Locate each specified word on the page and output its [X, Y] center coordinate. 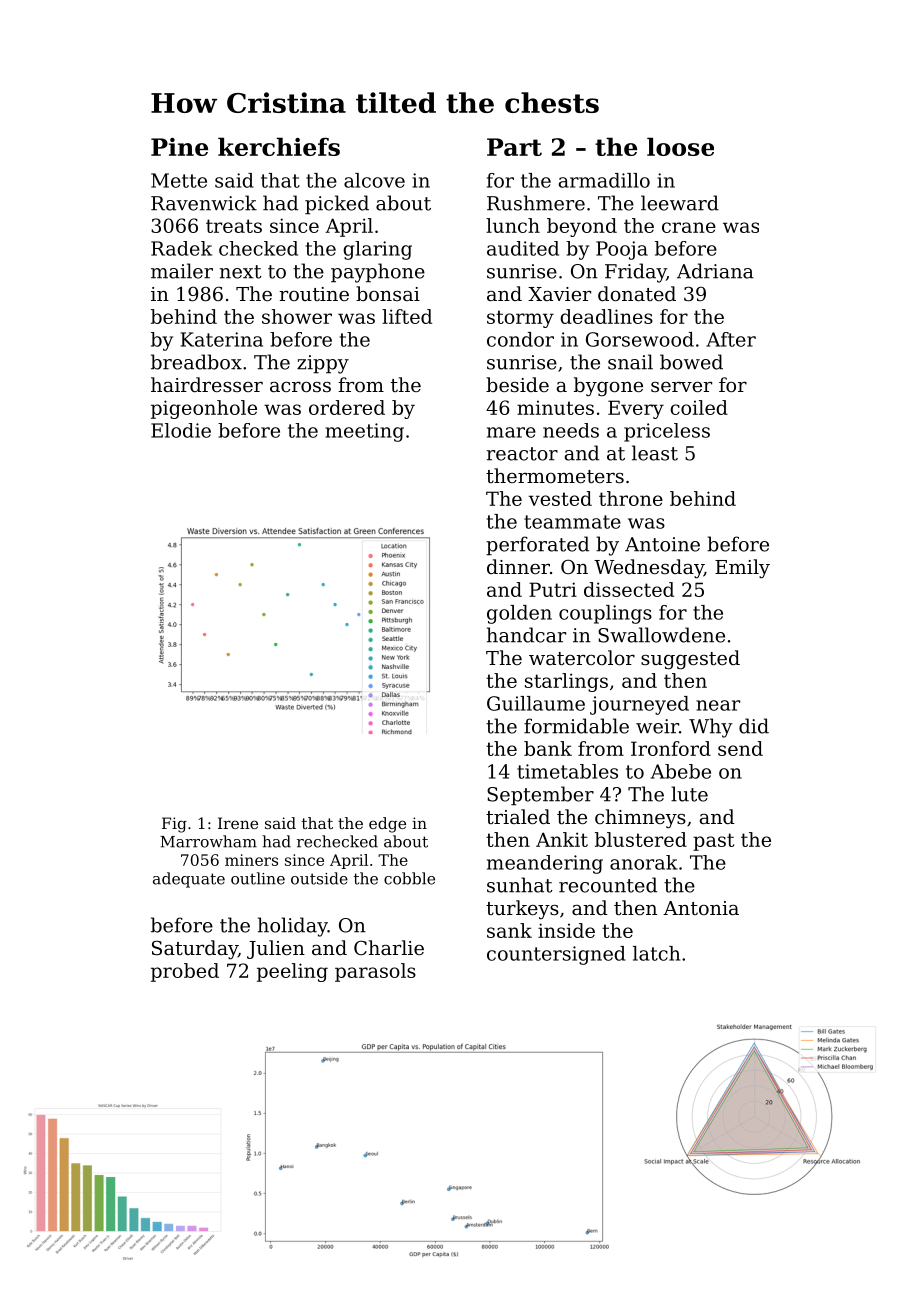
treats [234, 226]
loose [680, 146]
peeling [292, 972]
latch [656, 953]
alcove [374, 180]
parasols [375, 972]
